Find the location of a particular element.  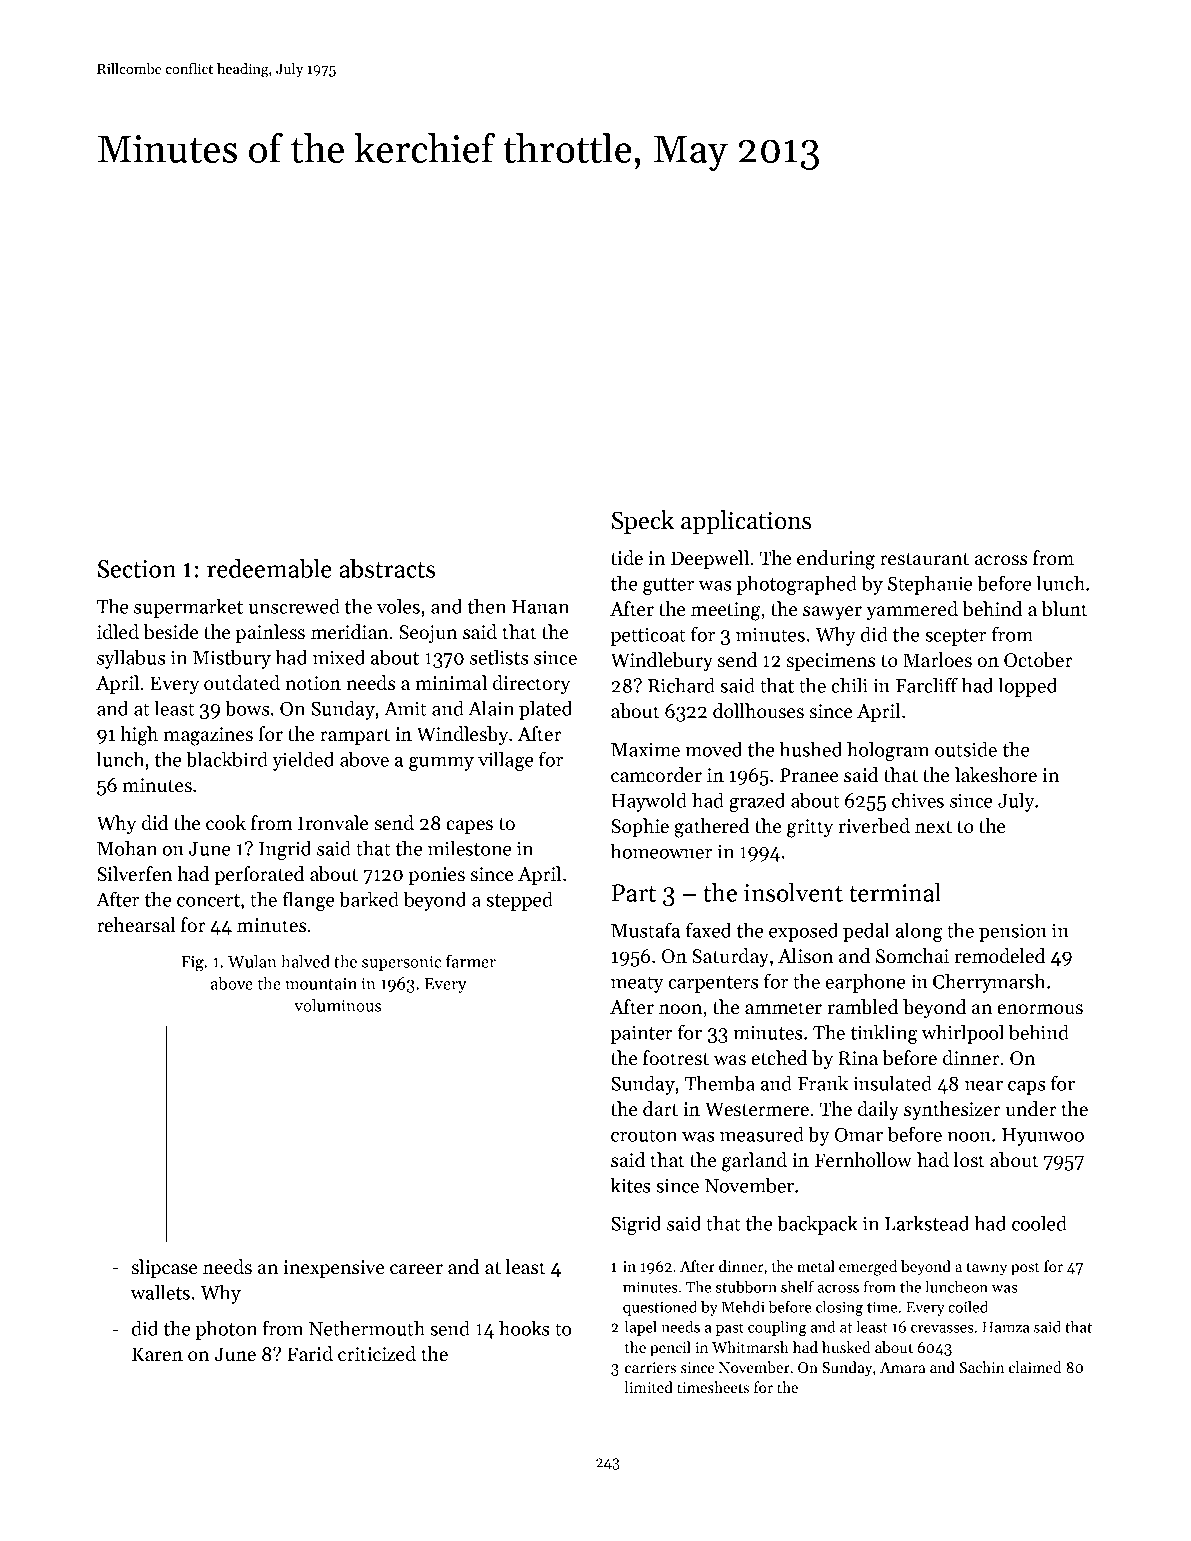

petticoat is located at coordinates (648, 637).
